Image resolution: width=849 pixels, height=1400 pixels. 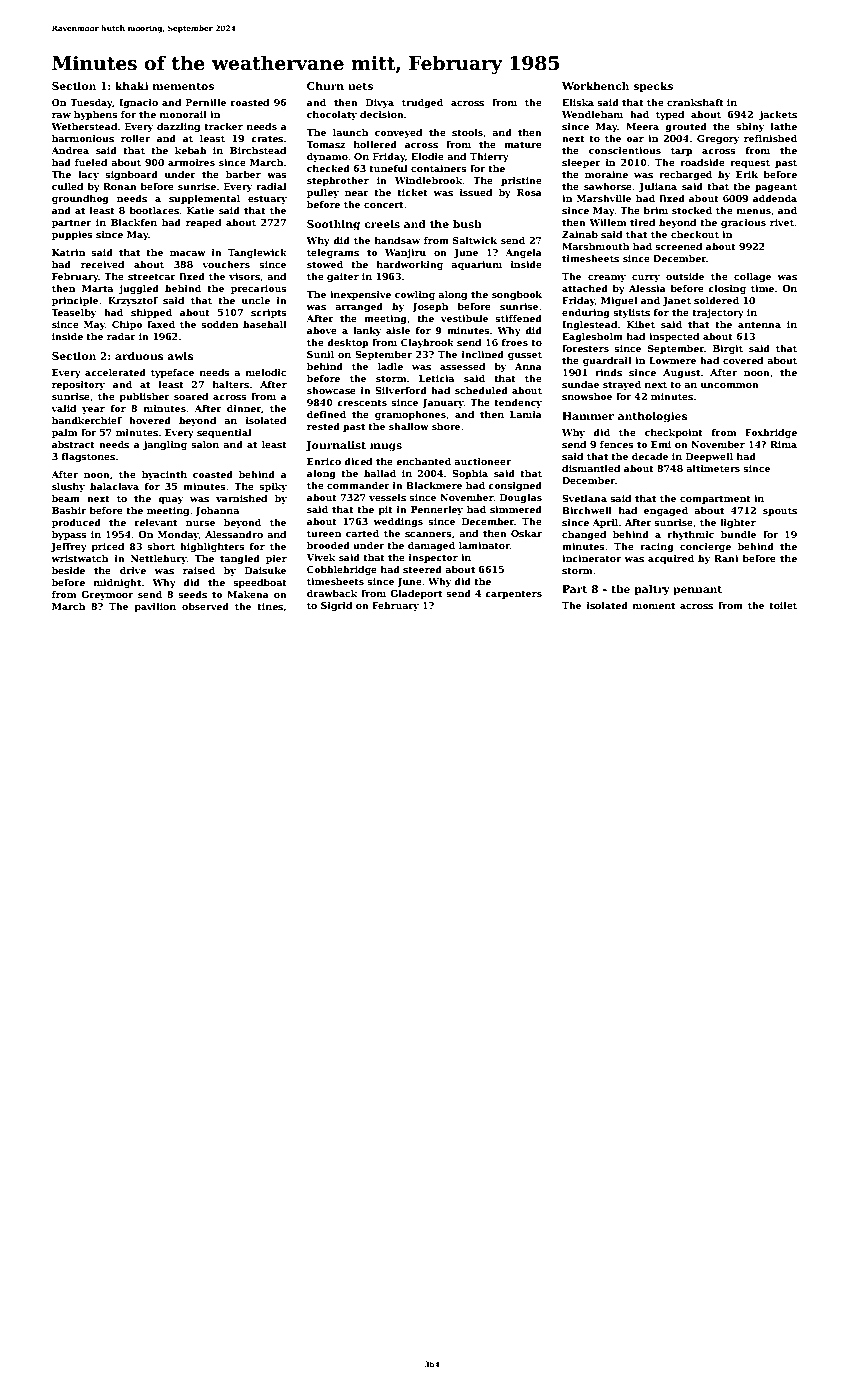 What do you see at coordinates (654, 605) in the screenshot?
I see `moment` at bounding box center [654, 605].
